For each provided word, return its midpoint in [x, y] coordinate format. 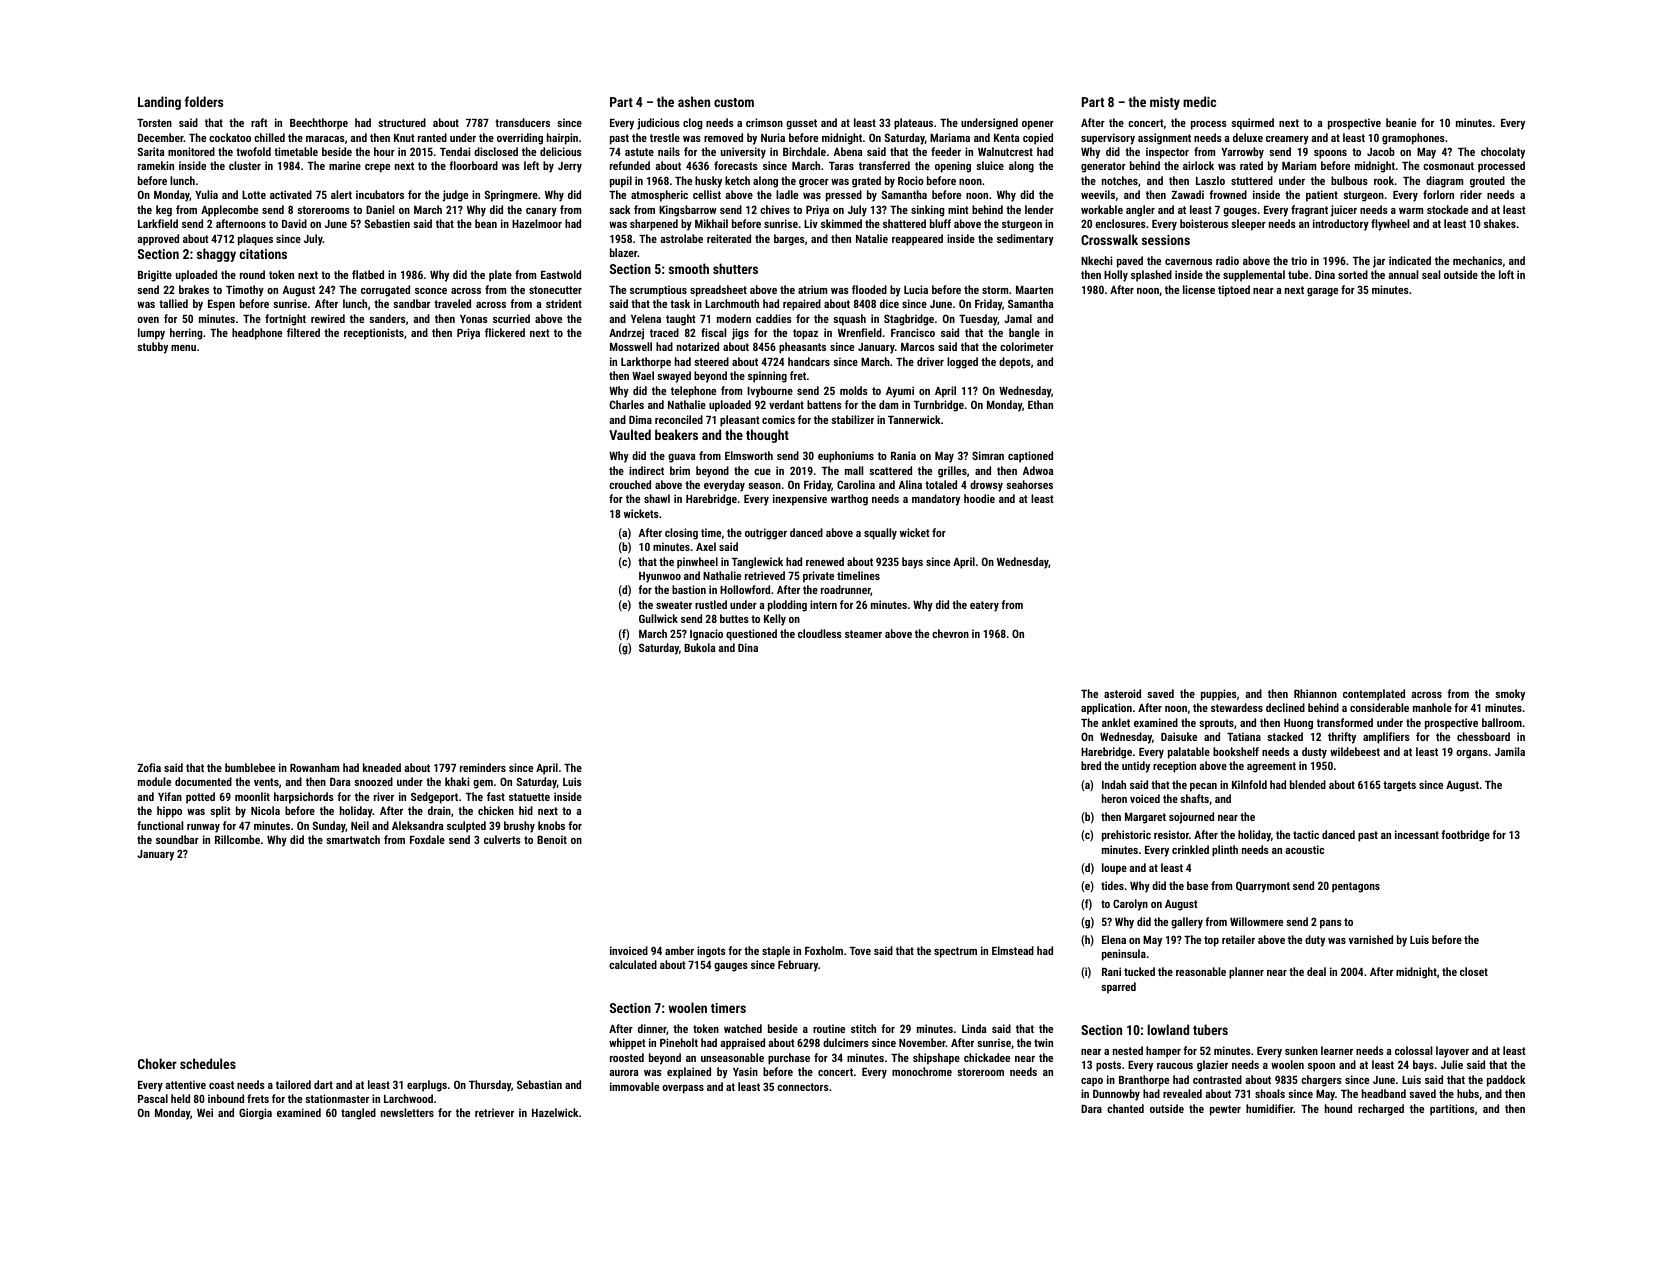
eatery [984, 606]
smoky [1510, 695]
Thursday [490, 1086]
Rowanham [314, 767]
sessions [1166, 240]
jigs [740, 334]
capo [1092, 1082]
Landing [159, 103]
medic [1199, 101]
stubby [152, 348]
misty [1165, 103]
